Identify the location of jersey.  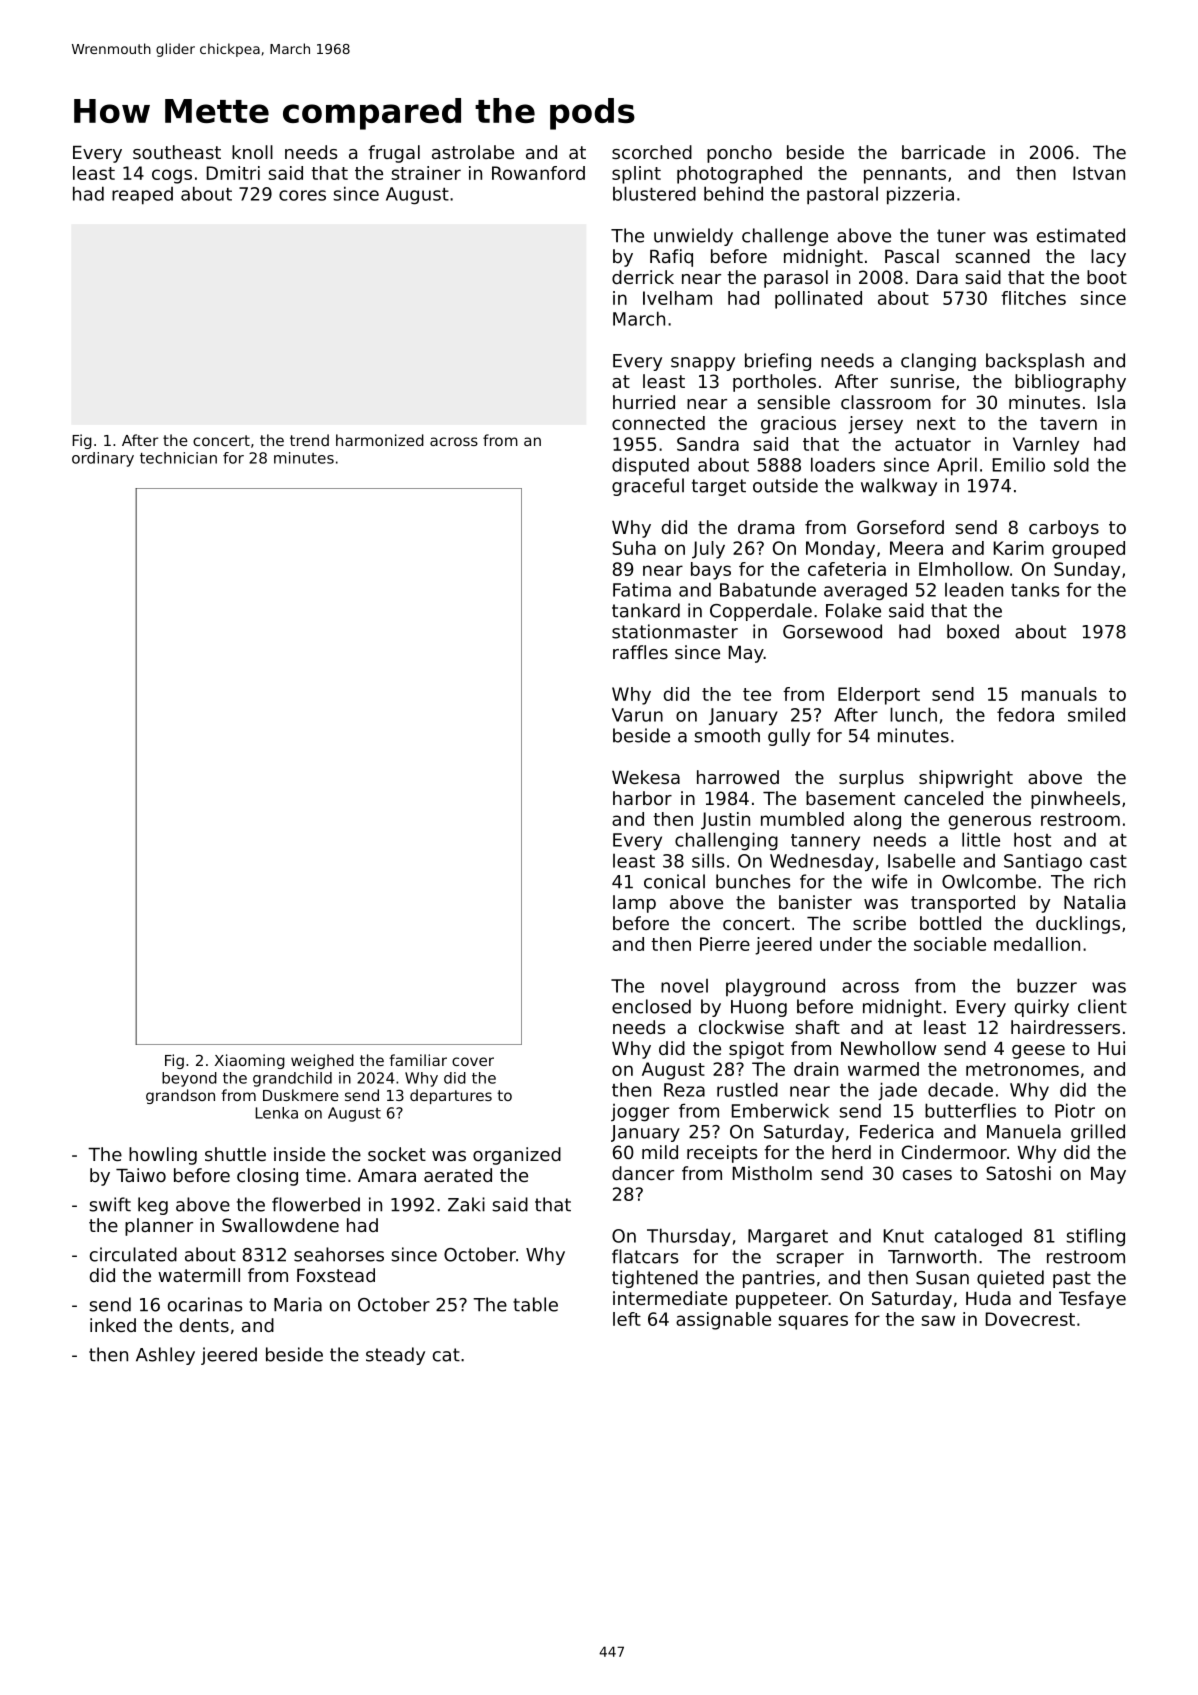
(875, 425).
